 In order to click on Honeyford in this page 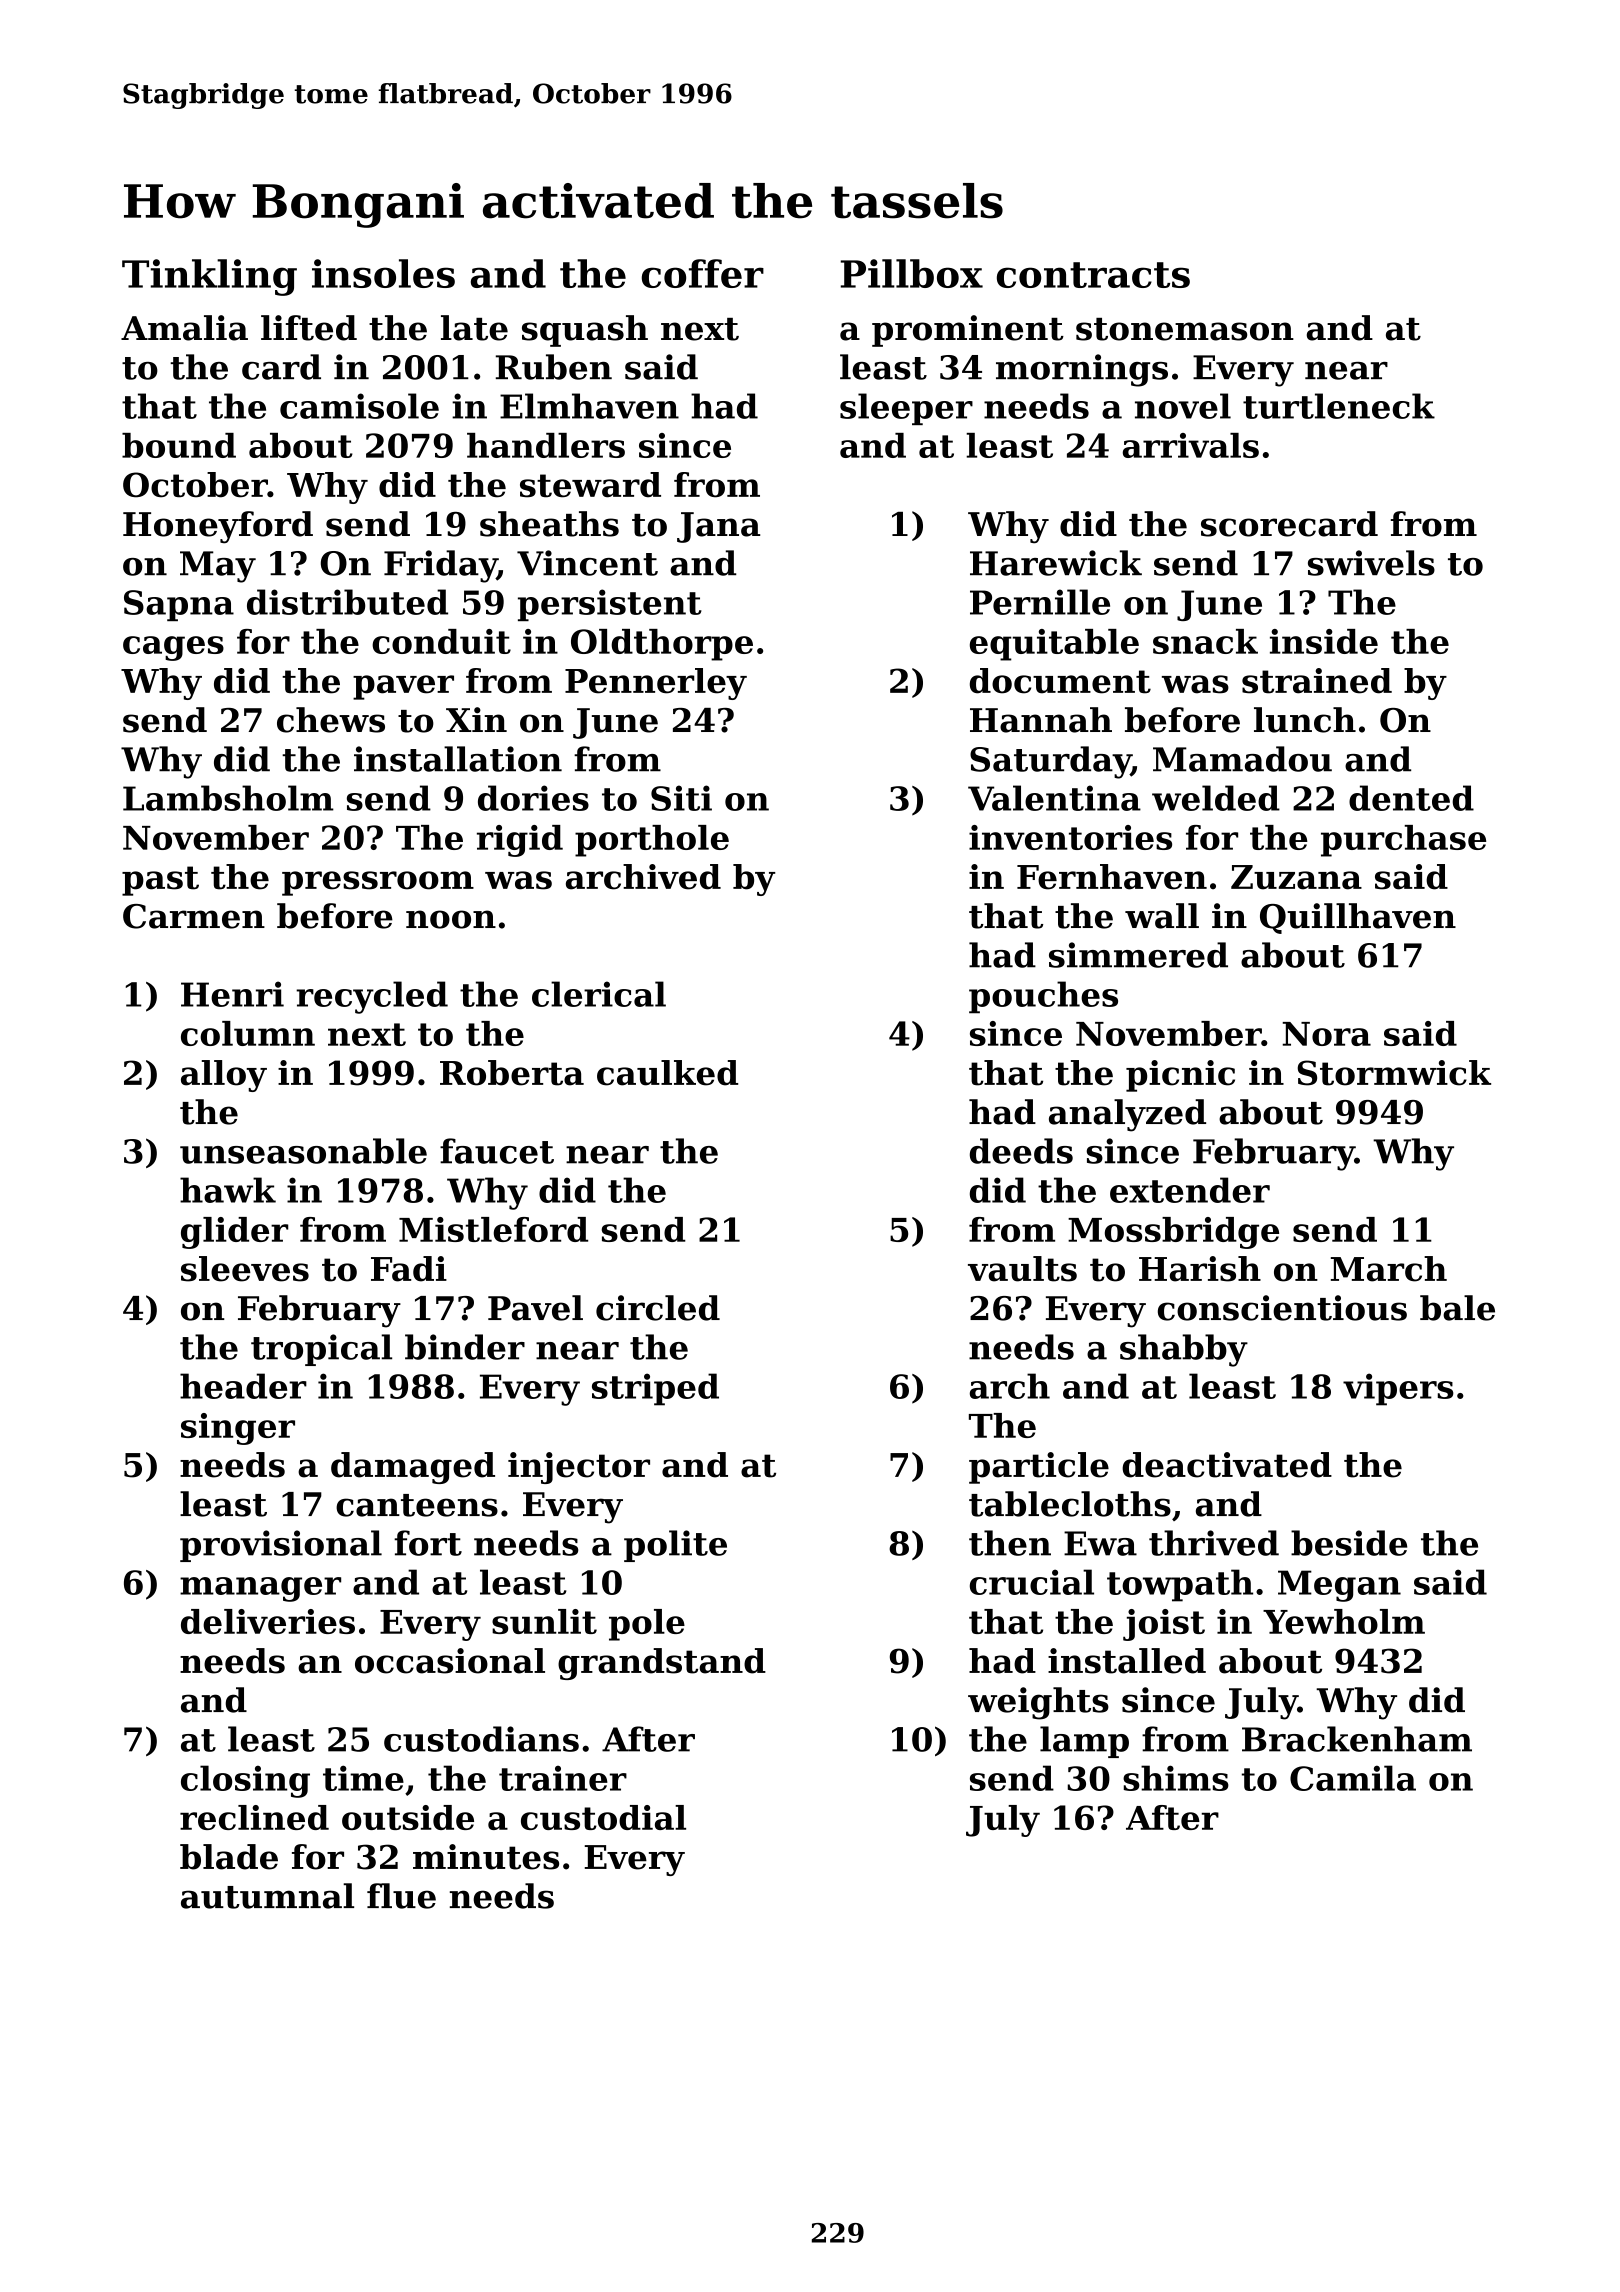, I will do `click(218, 527)`.
